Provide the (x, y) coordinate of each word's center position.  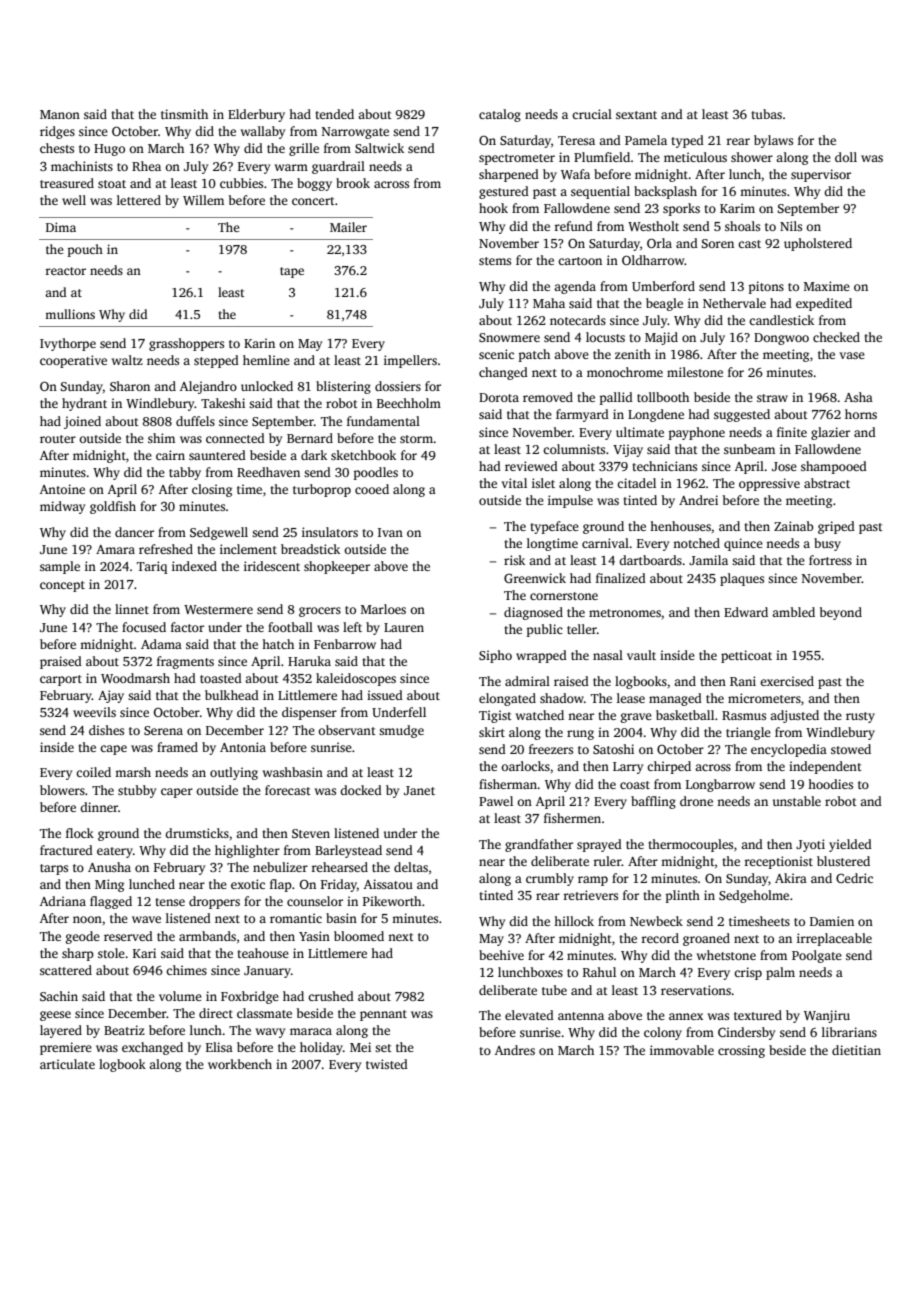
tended (334, 114)
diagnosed (533, 613)
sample (60, 567)
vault (641, 655)
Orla (659, 243)
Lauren (404, 627)
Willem (203, 200)
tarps (54, 869)
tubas (766, 114)
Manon (60, 114)
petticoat (746, 656)
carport (61, 680)
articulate (67, 1064)
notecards (578, 320)
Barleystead (348, 851)
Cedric (854, 878)
